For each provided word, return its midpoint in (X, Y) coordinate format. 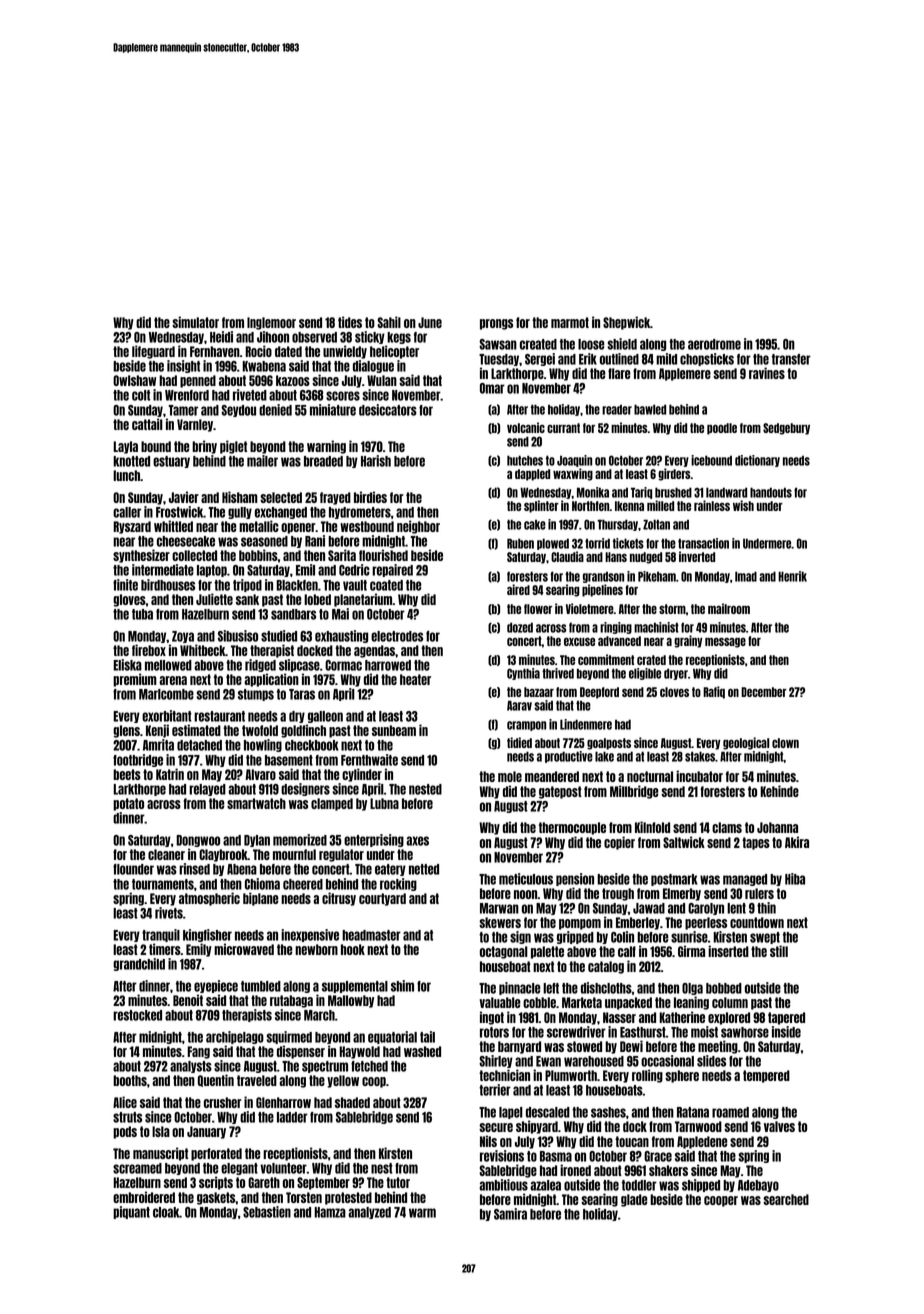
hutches (525, 460)
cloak (166, 1212)
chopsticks (707, 359)
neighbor (418, 527)
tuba (142, 614)
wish (743, 505)
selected (281, 497)
